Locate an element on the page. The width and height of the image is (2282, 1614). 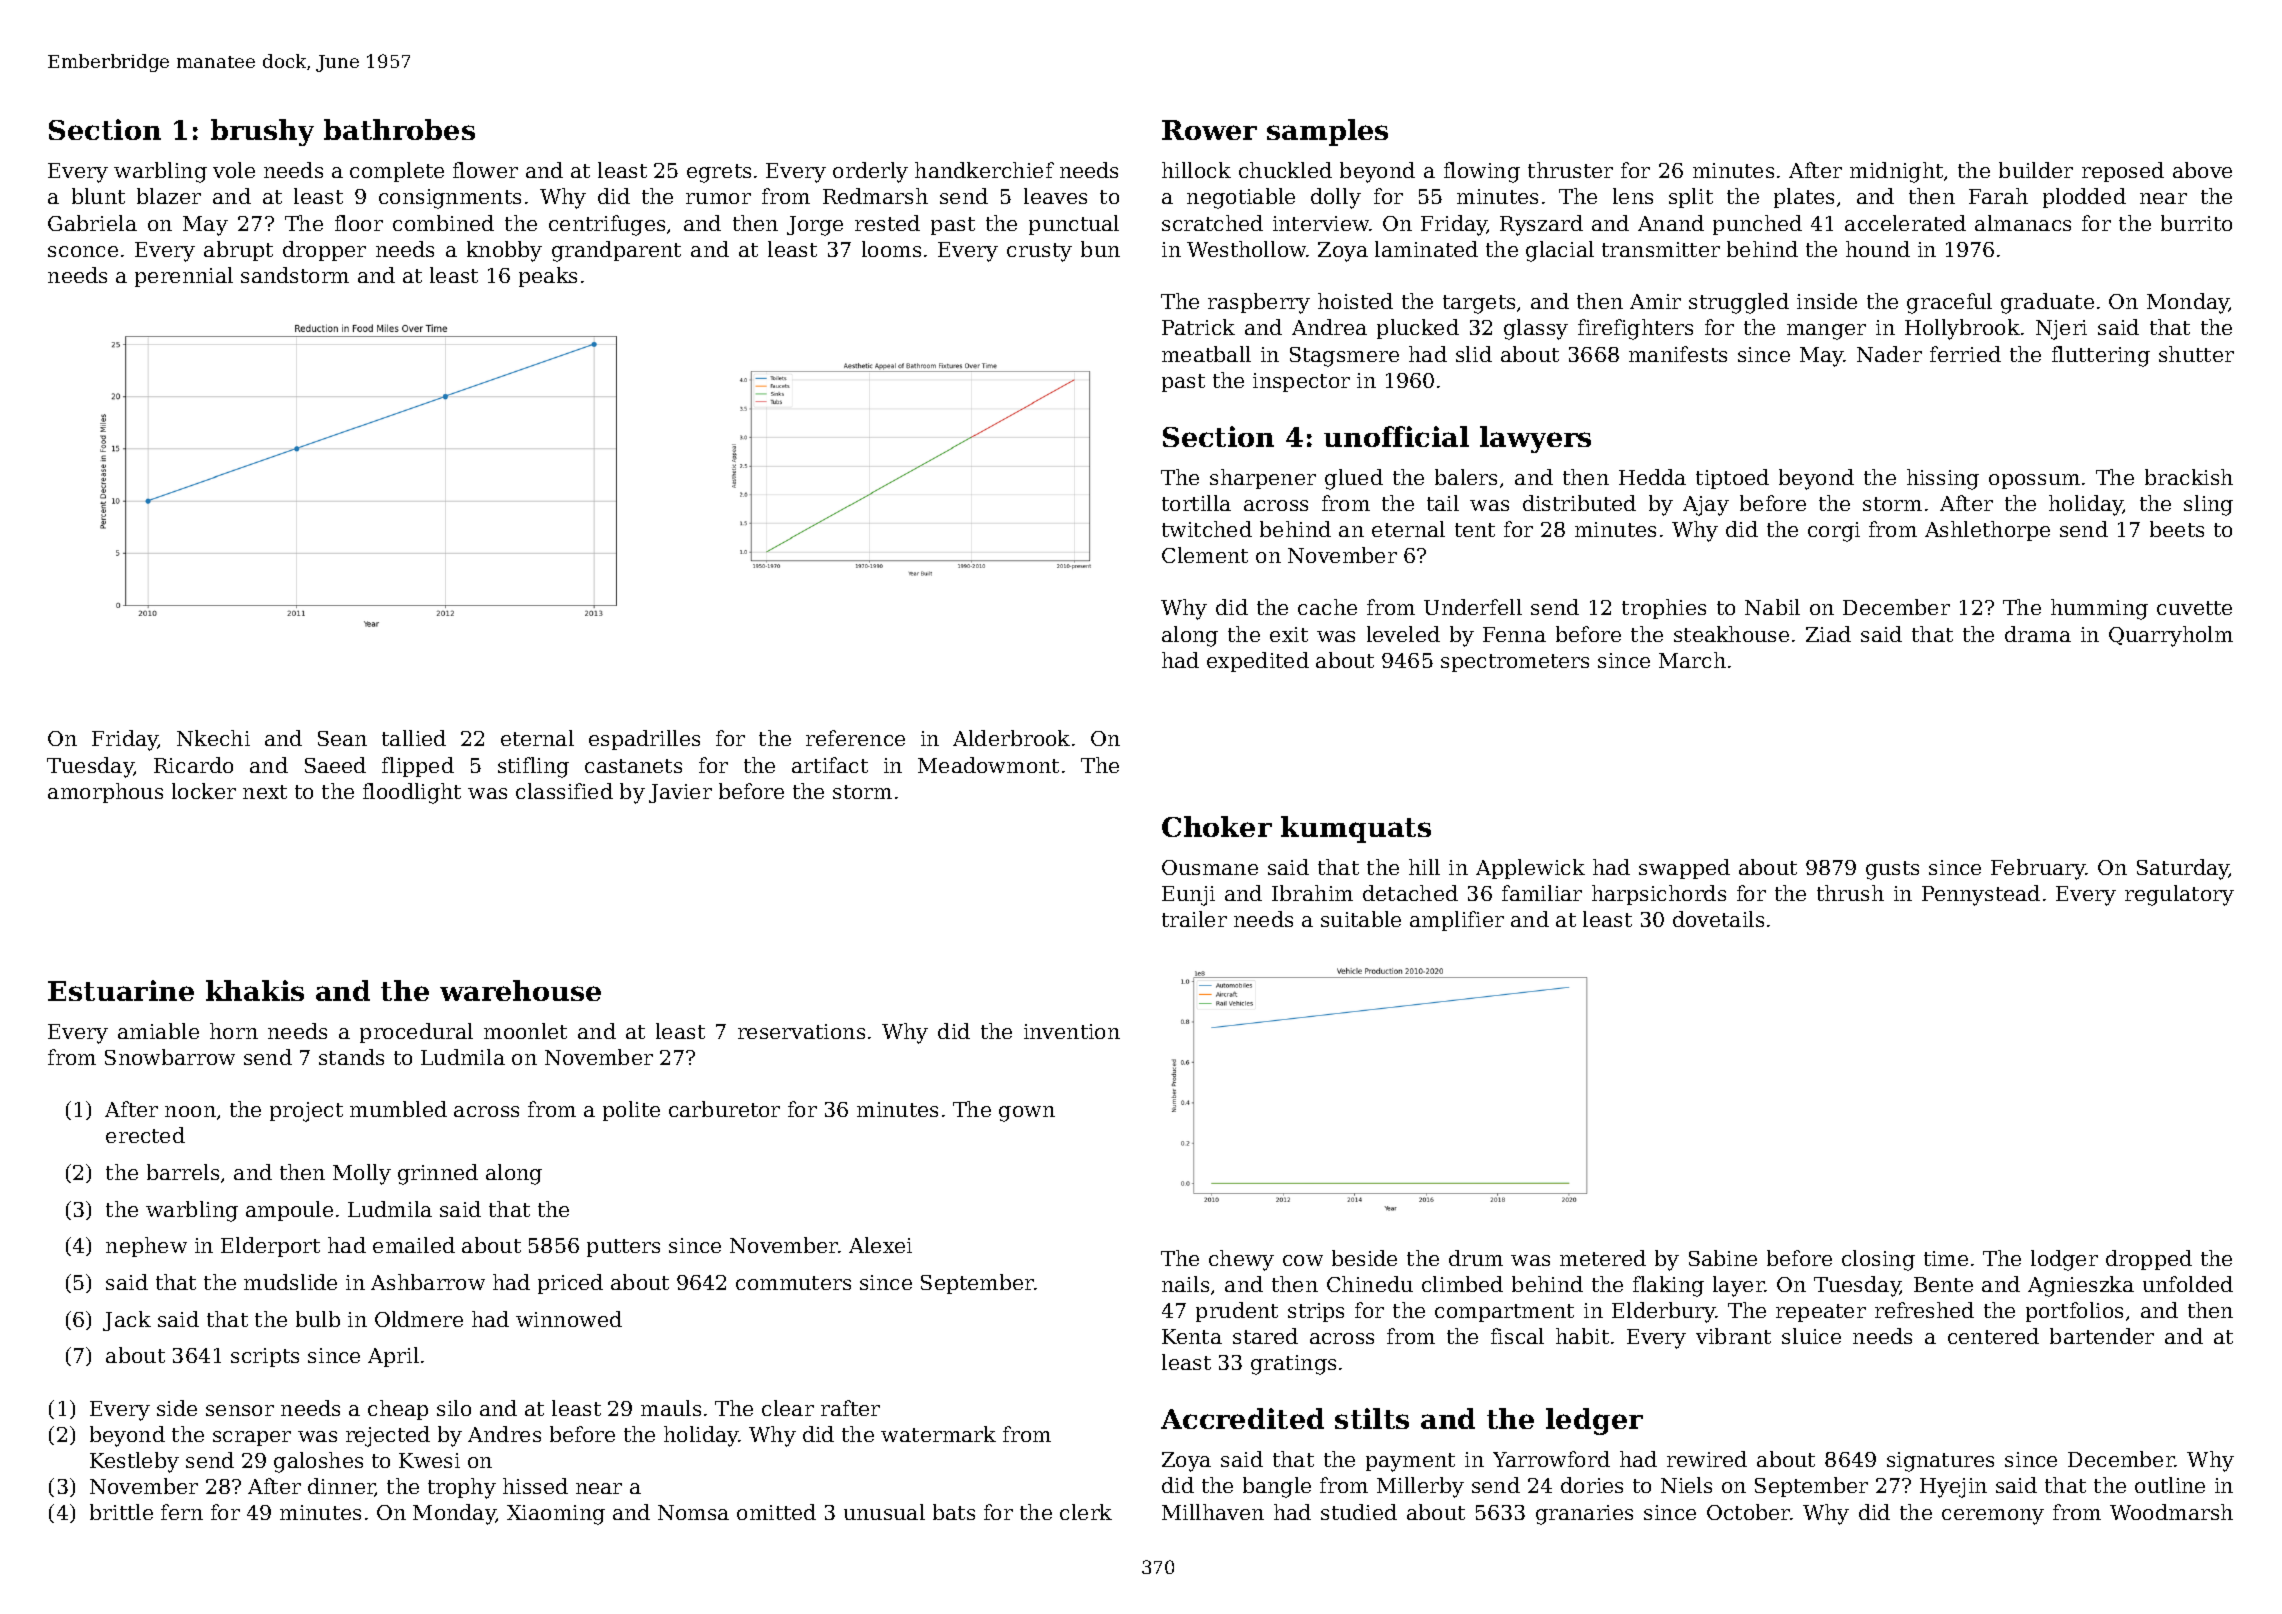
blunt is located at coordinates (98, 196).
